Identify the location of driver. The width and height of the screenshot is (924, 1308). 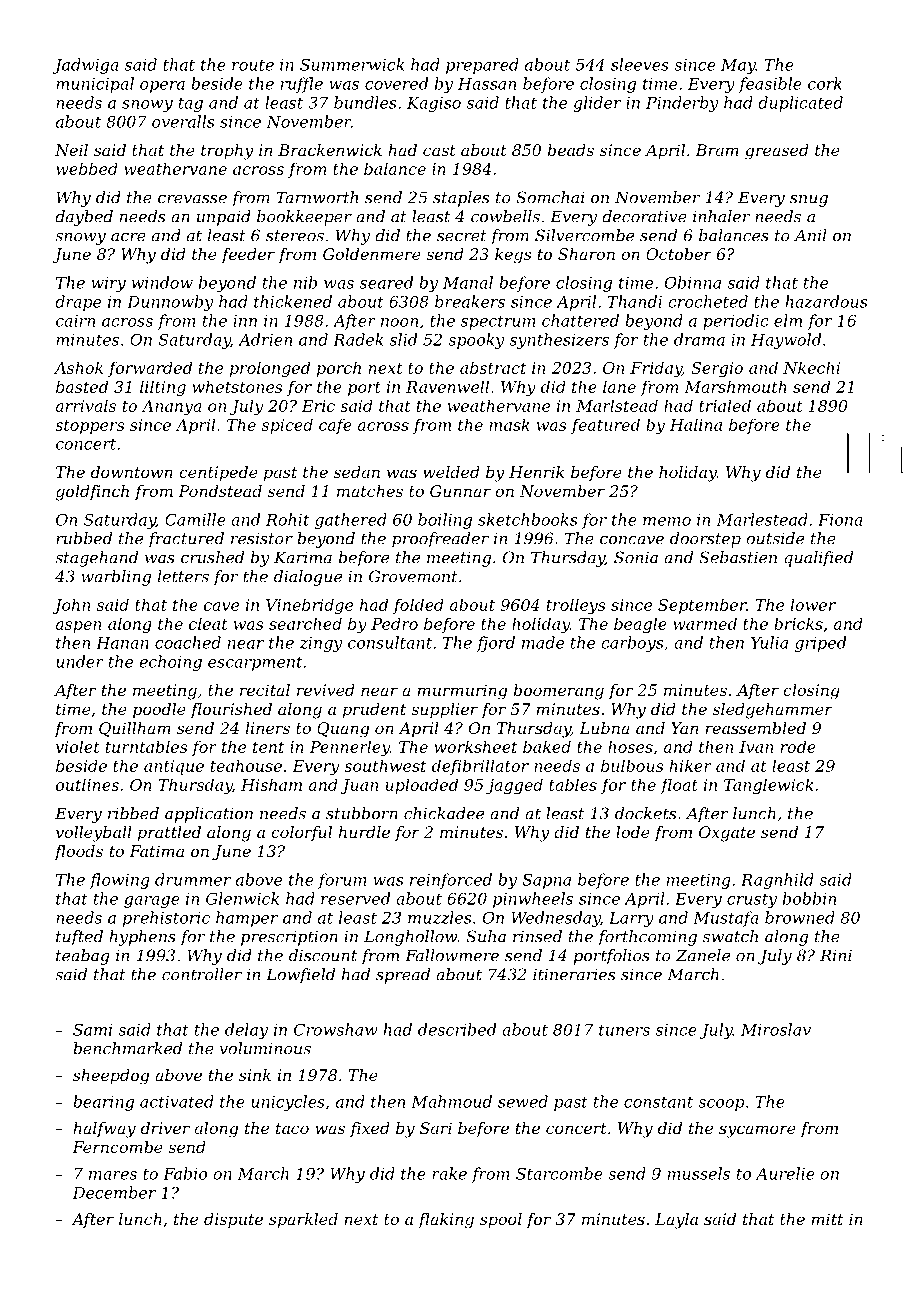
(165, 1128).
